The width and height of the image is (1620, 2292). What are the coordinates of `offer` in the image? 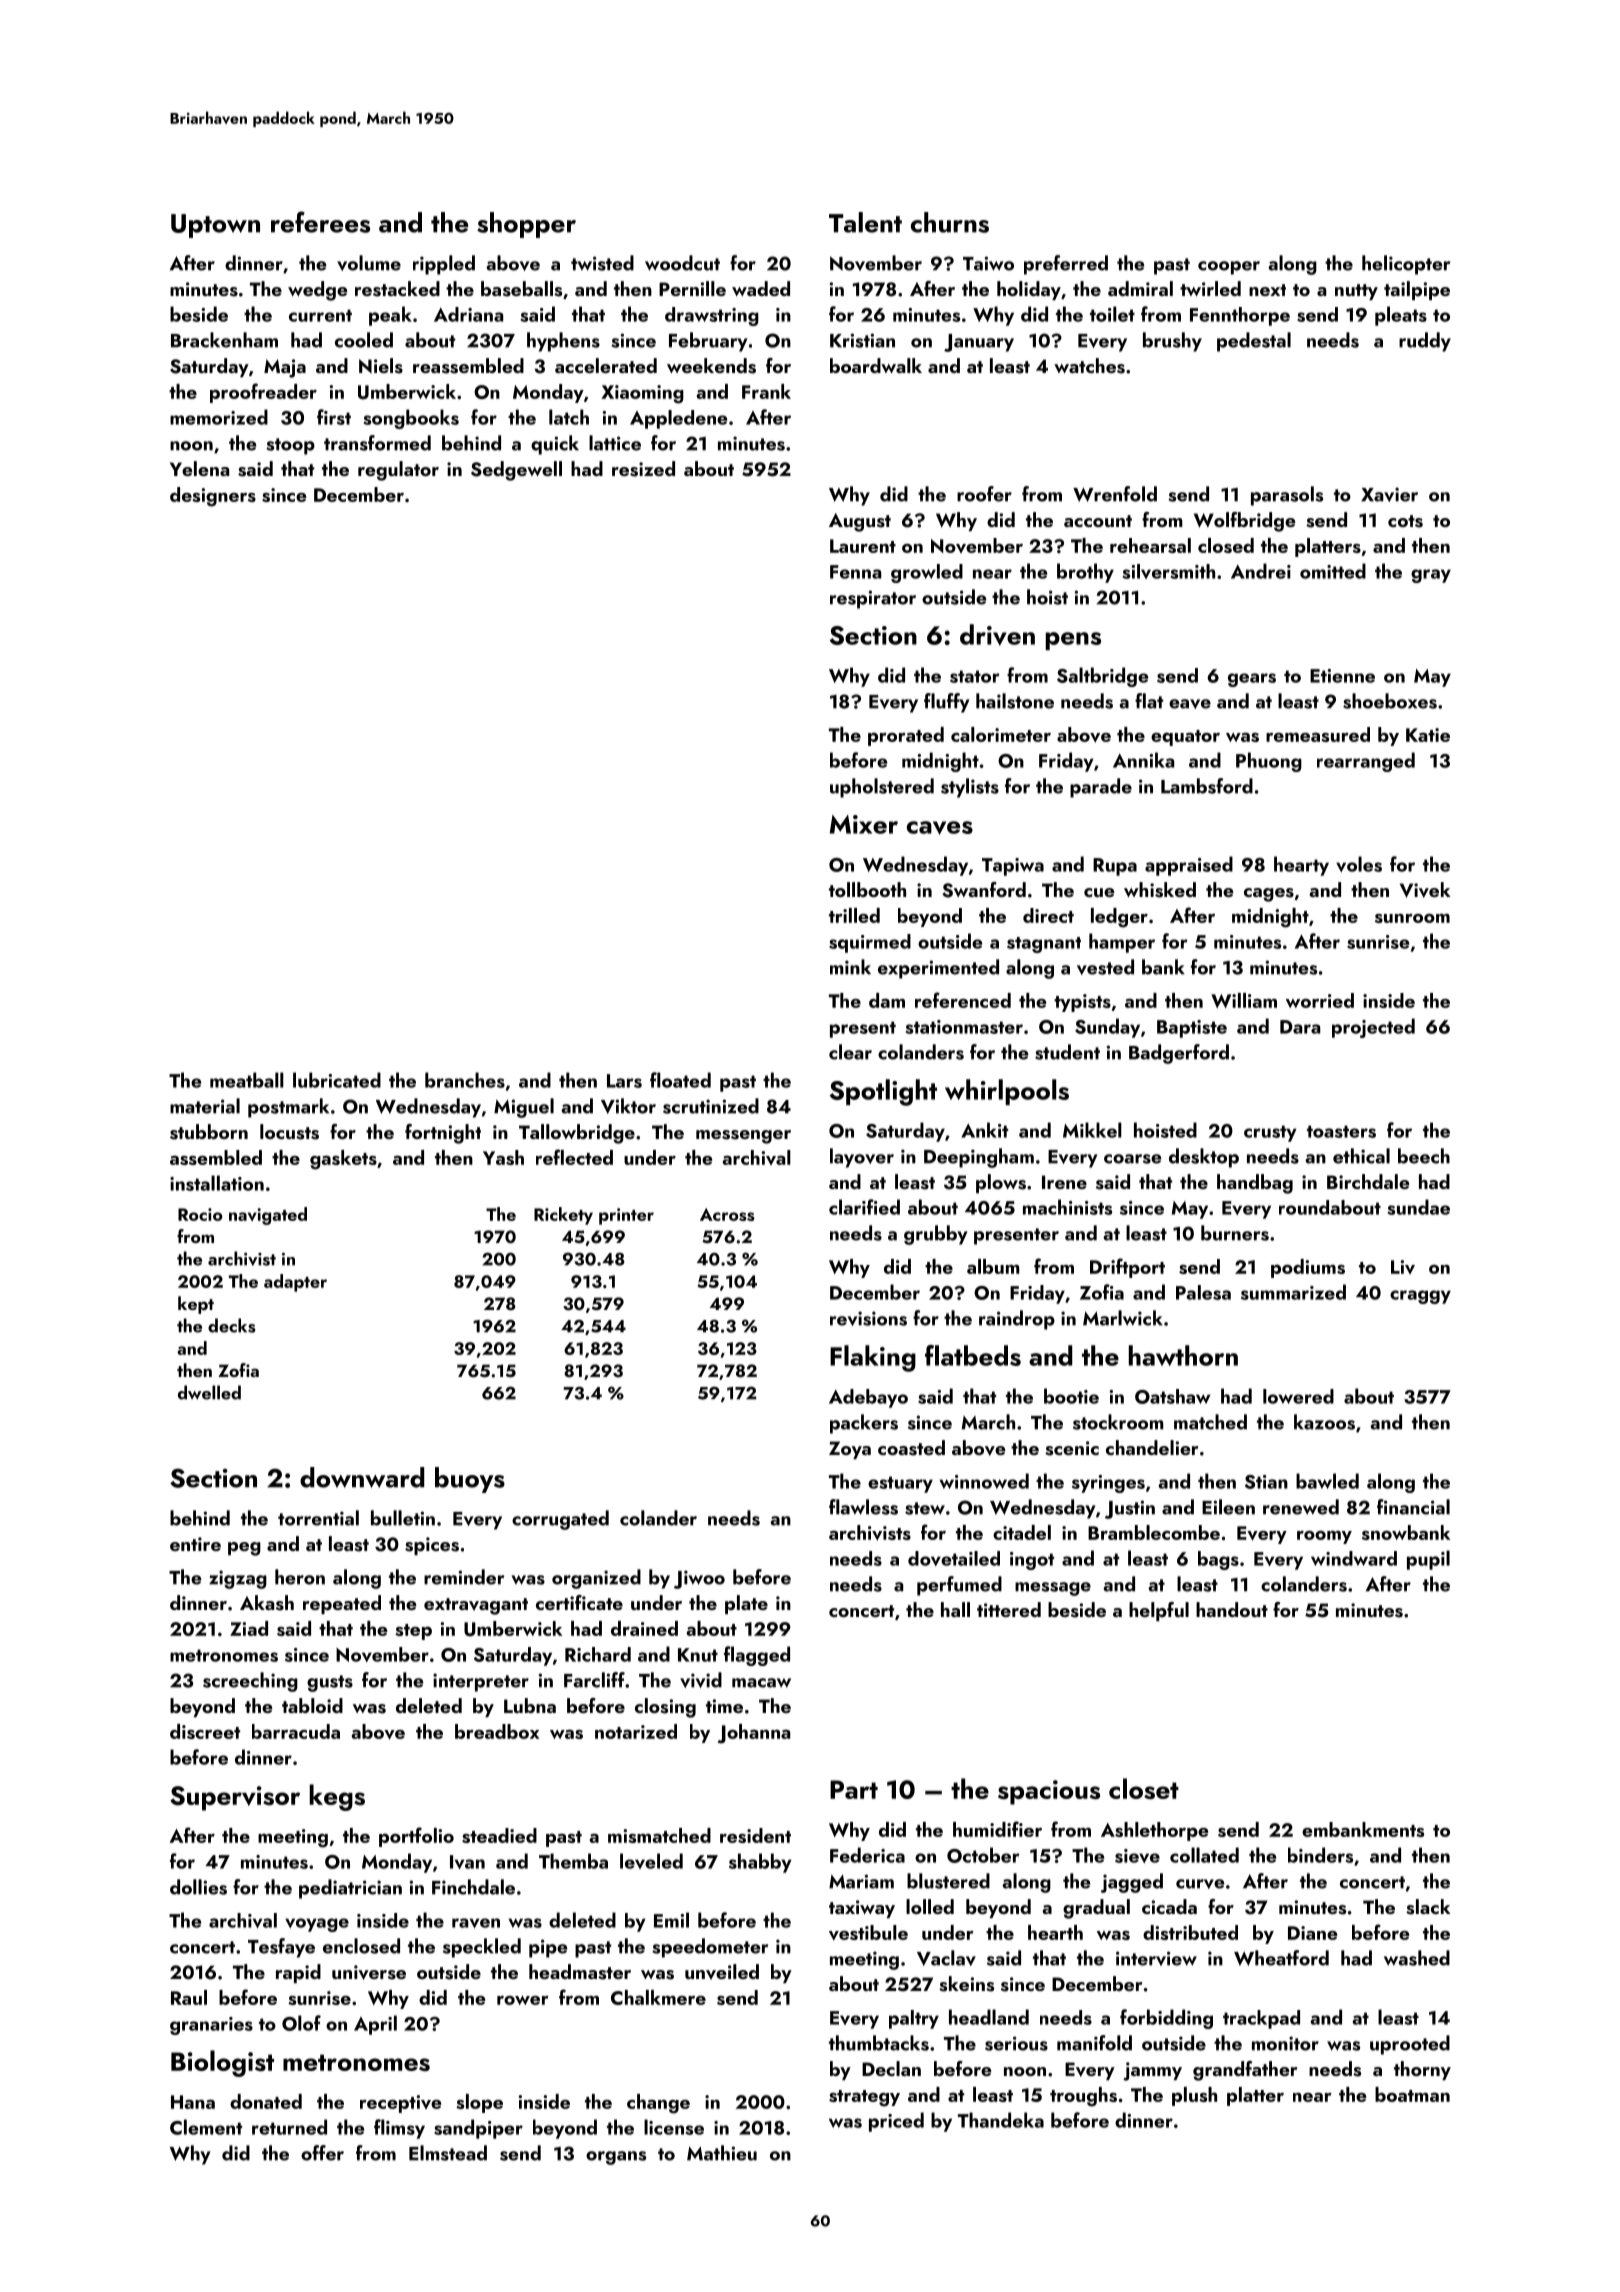 It's located at (322, 2153).
